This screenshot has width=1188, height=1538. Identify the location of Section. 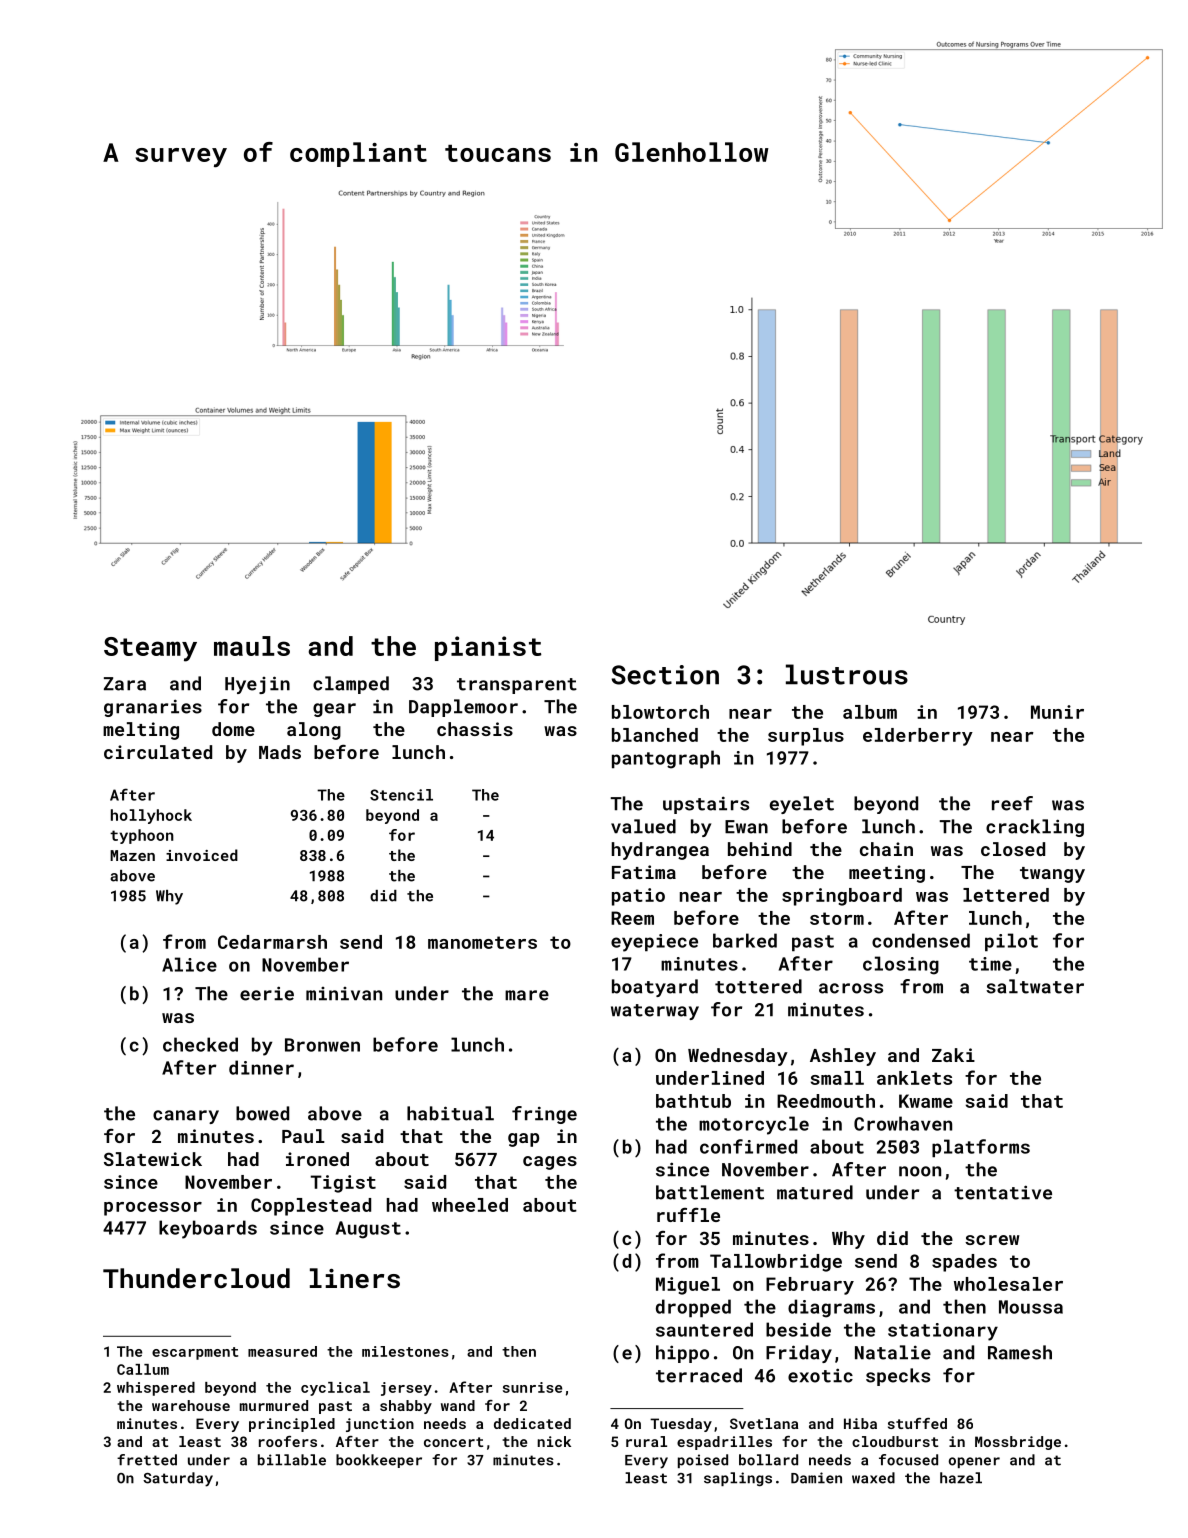
(665, 675).
